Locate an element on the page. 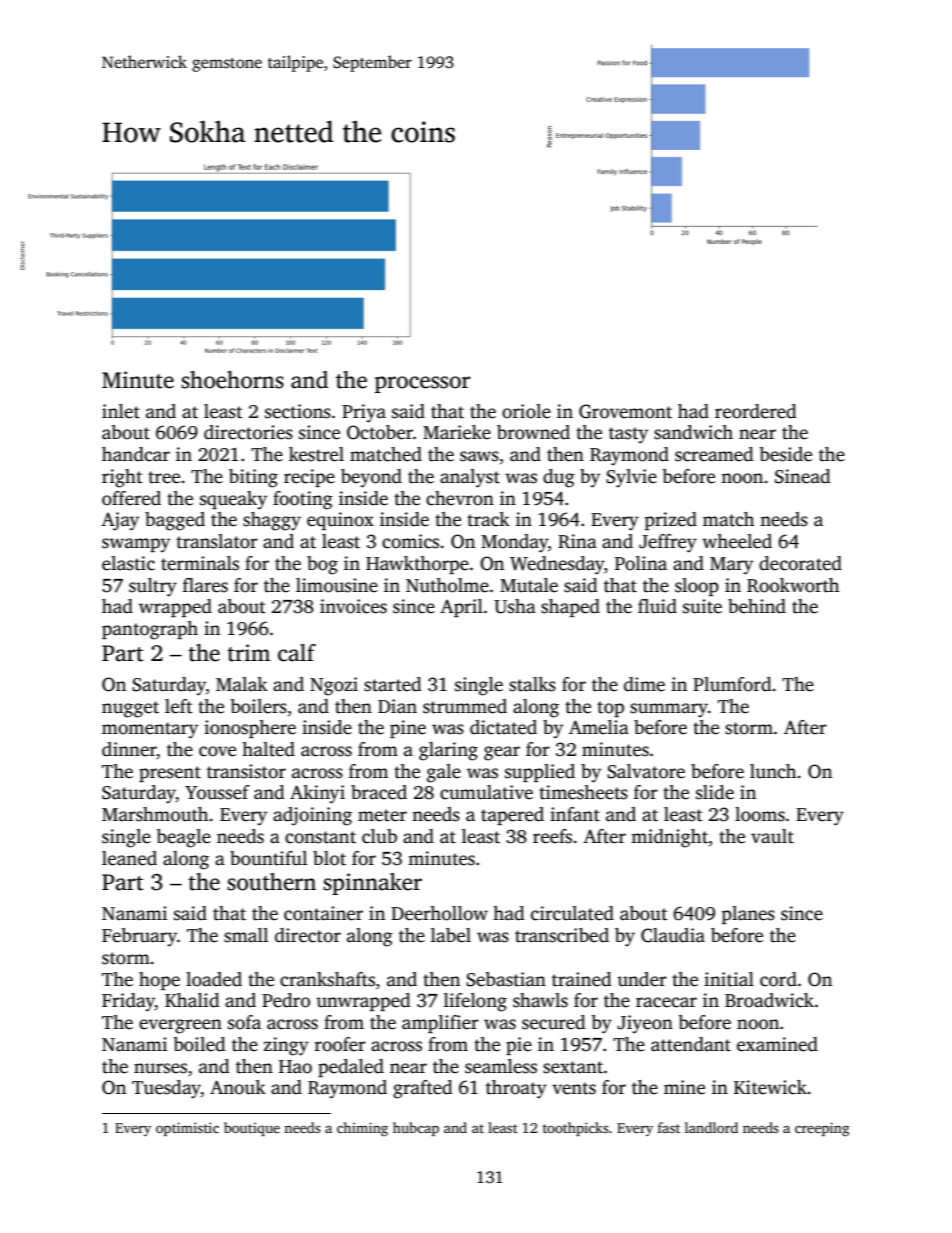 The image size is (952, 1233). shoehorns is located at coordinates (232, 380).
